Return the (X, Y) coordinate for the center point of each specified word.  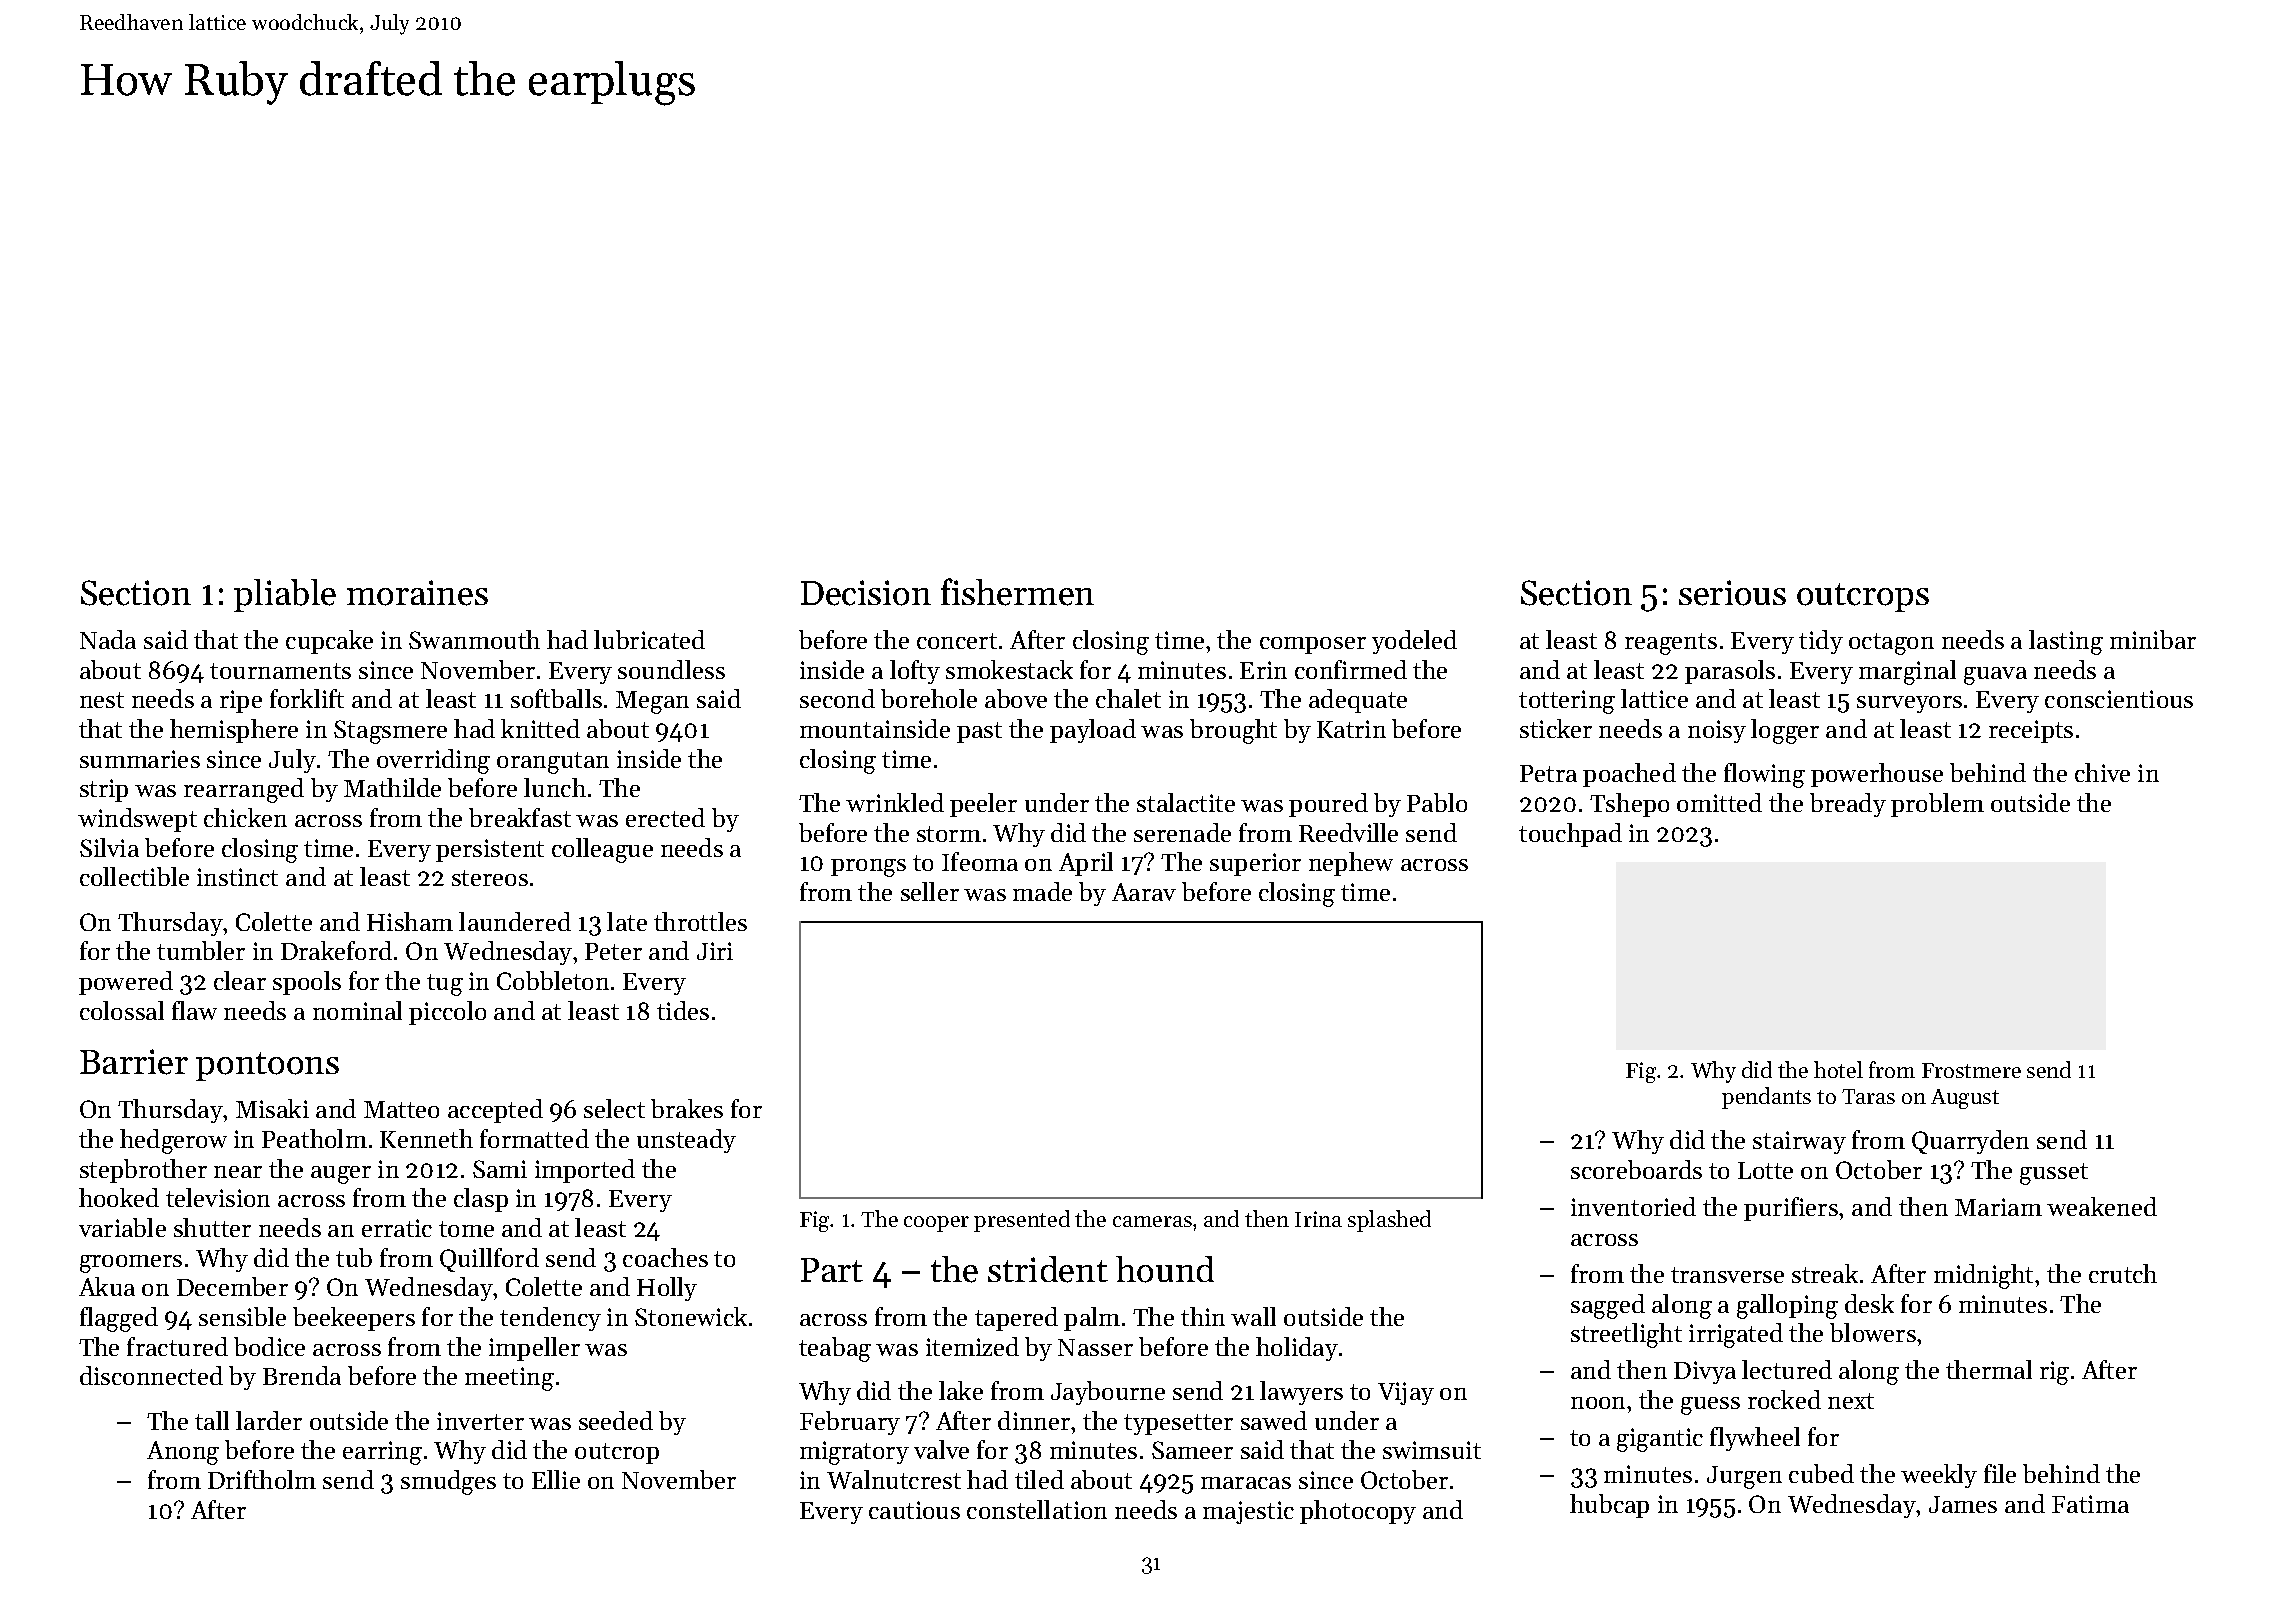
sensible (242, 1316)
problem (1937, 805)
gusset (2054, 1174)
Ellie (556, 1479)
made (1042, 891)
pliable (285, 595)
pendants (1766, 1098)
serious (1732, 593)
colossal (122, 1010)
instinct (237, 877)
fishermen (1017, 592)
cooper (936, 1224)
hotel (1838, 1069)
